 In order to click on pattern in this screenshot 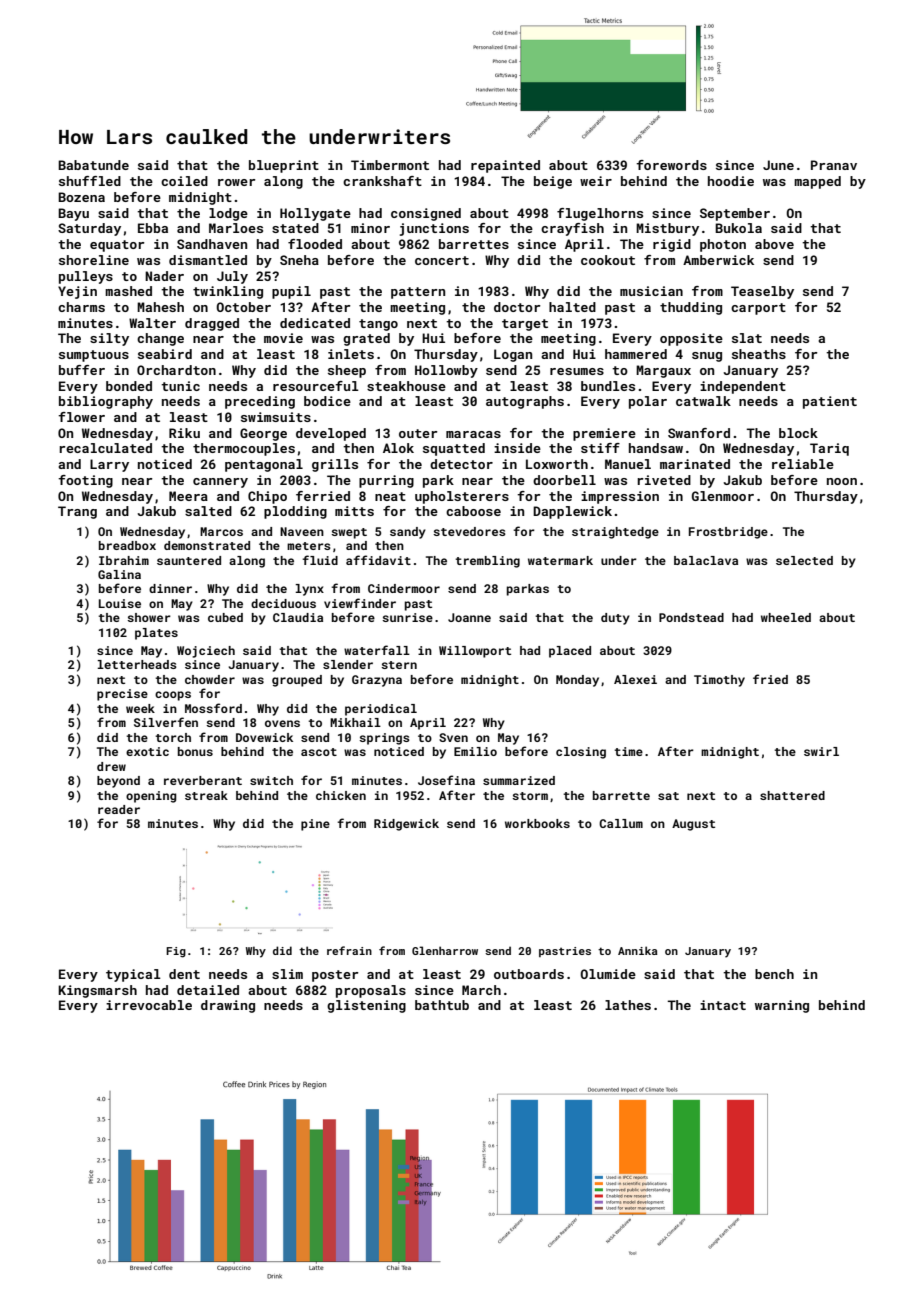, I will do `click(418, 293)`.
